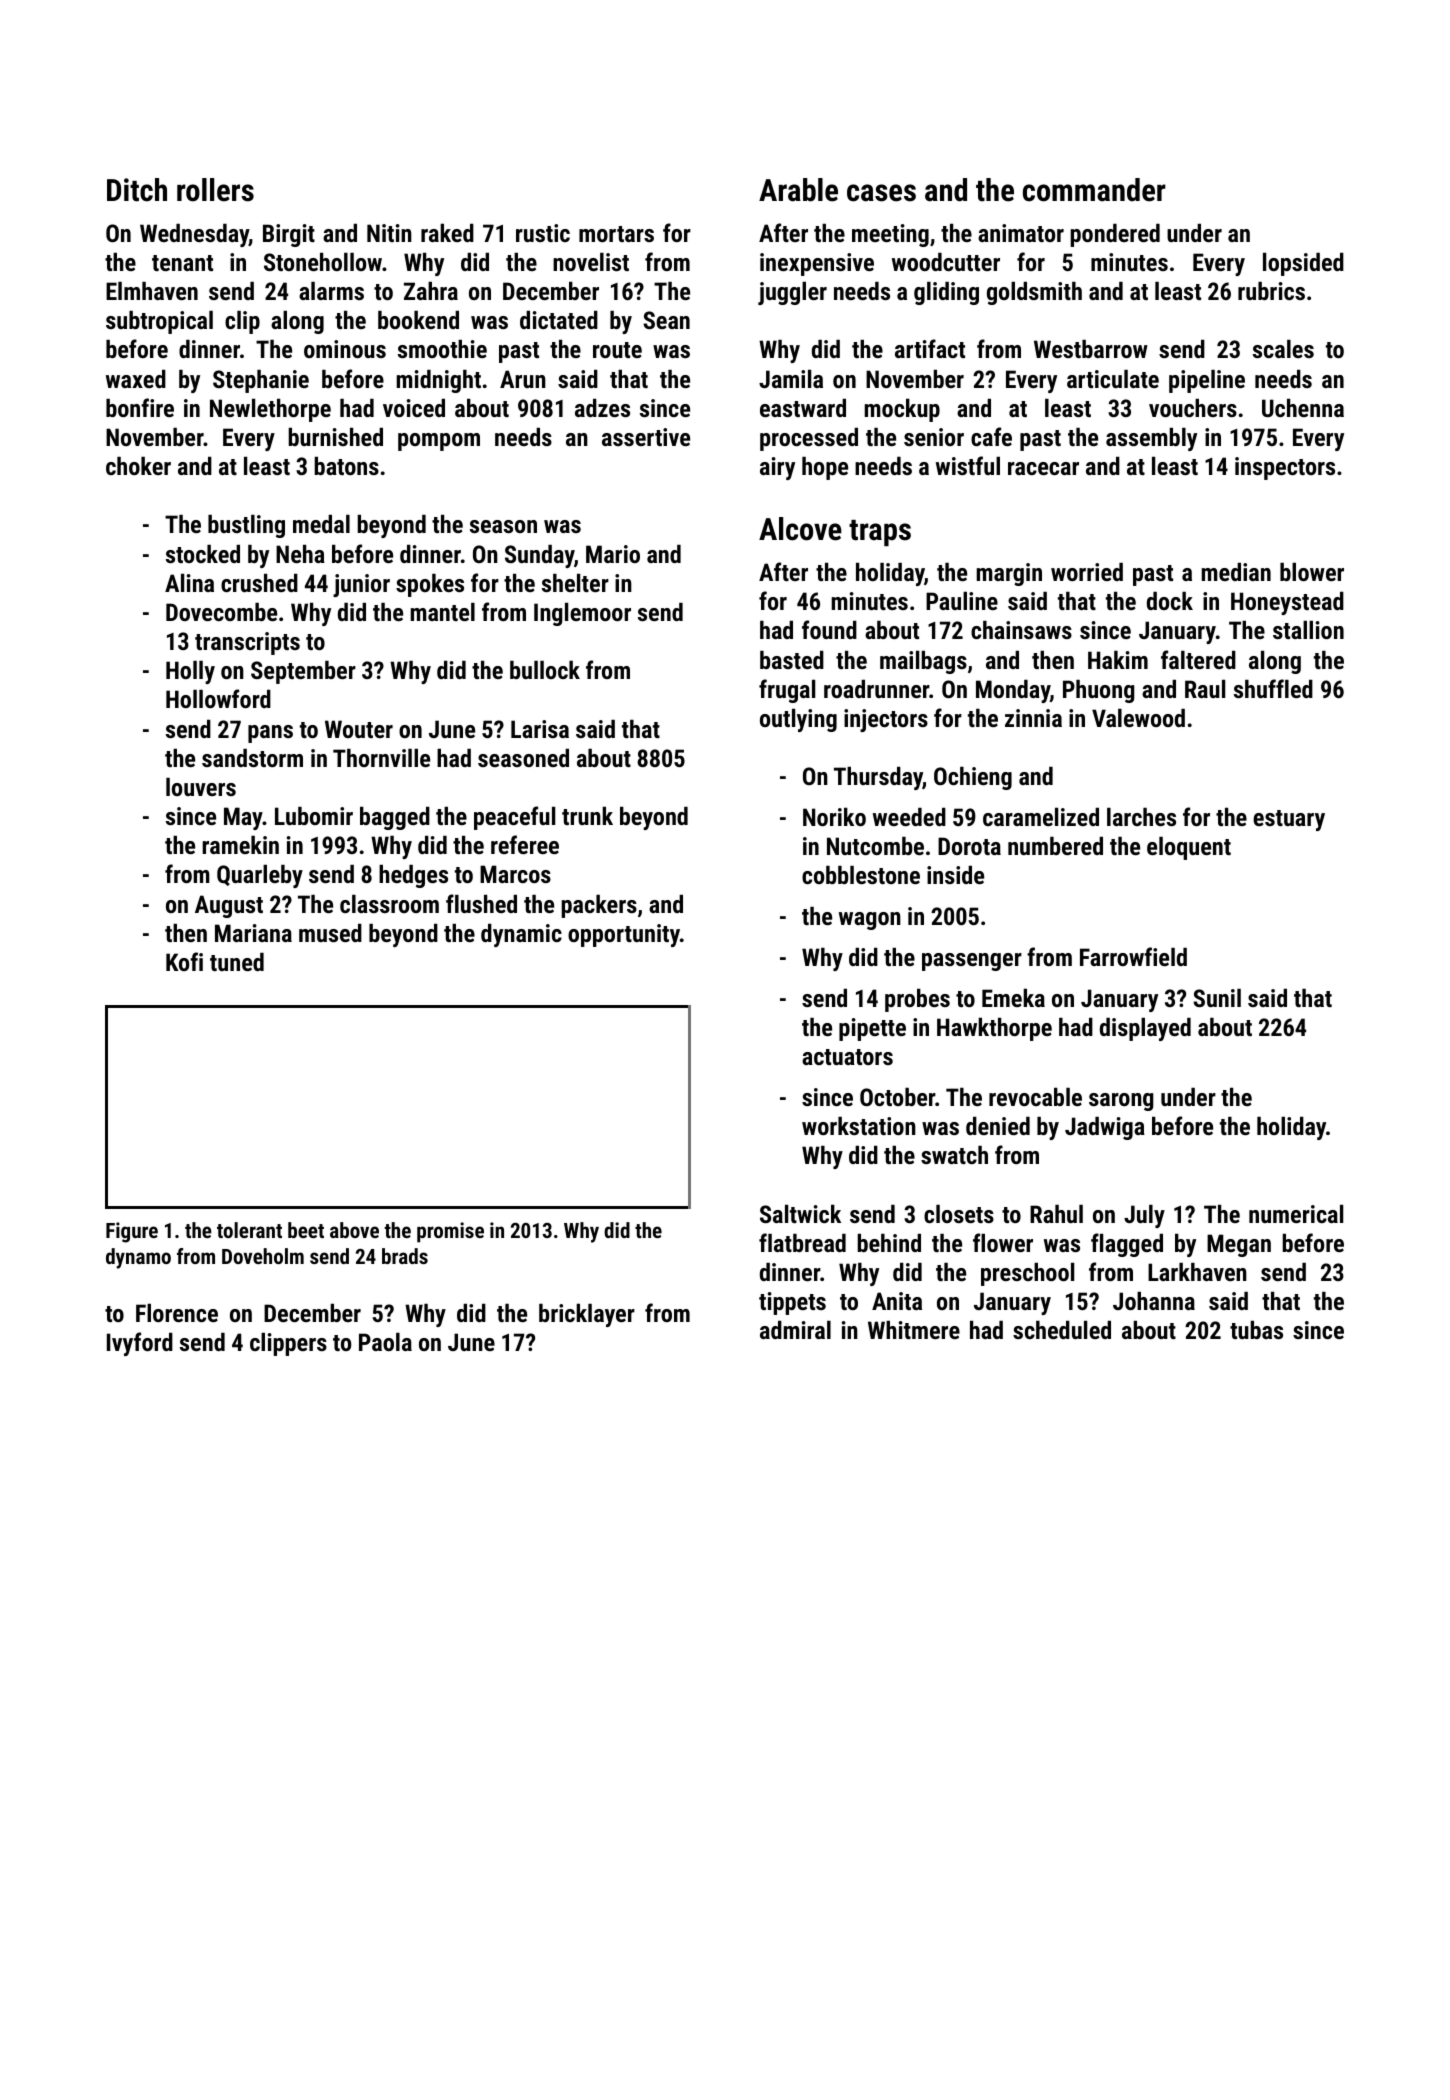 Image resolution: width=1450 pixels, height=2100 pixels. I want to click on rollers, so click(215, 190).
